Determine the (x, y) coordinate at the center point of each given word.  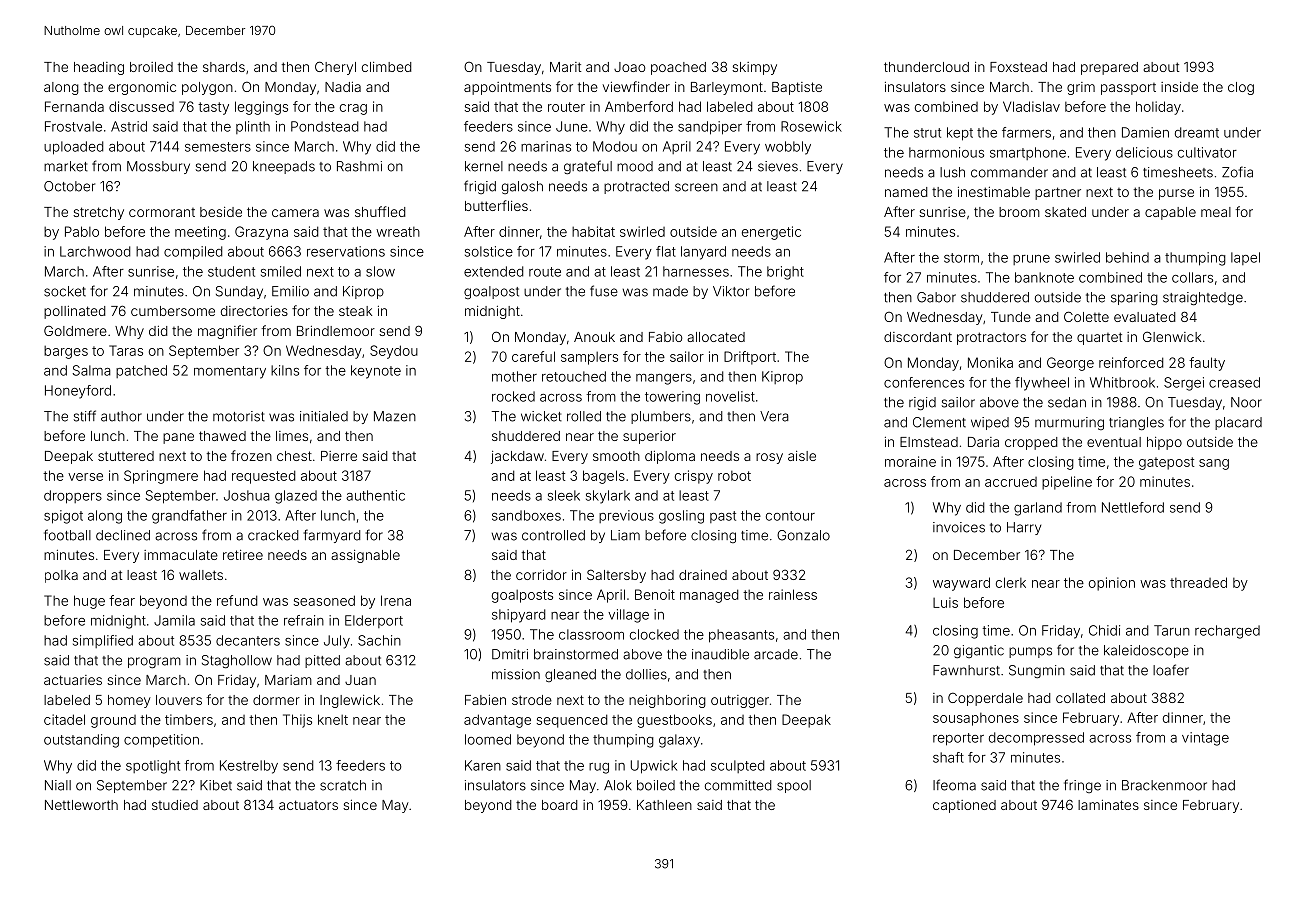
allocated (716, 337)
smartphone (1028, 153)
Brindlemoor (336, 331)
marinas (546, 146)
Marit (565, 67)
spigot (63, 517)
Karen (483, 765)
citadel (64, 719)
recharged (1227, 632)
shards (224, 67)
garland (1038, 509)
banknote (1044, 277)
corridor (541, 575)
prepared (1109, 68)
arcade (776, 654)
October (69, 186)
